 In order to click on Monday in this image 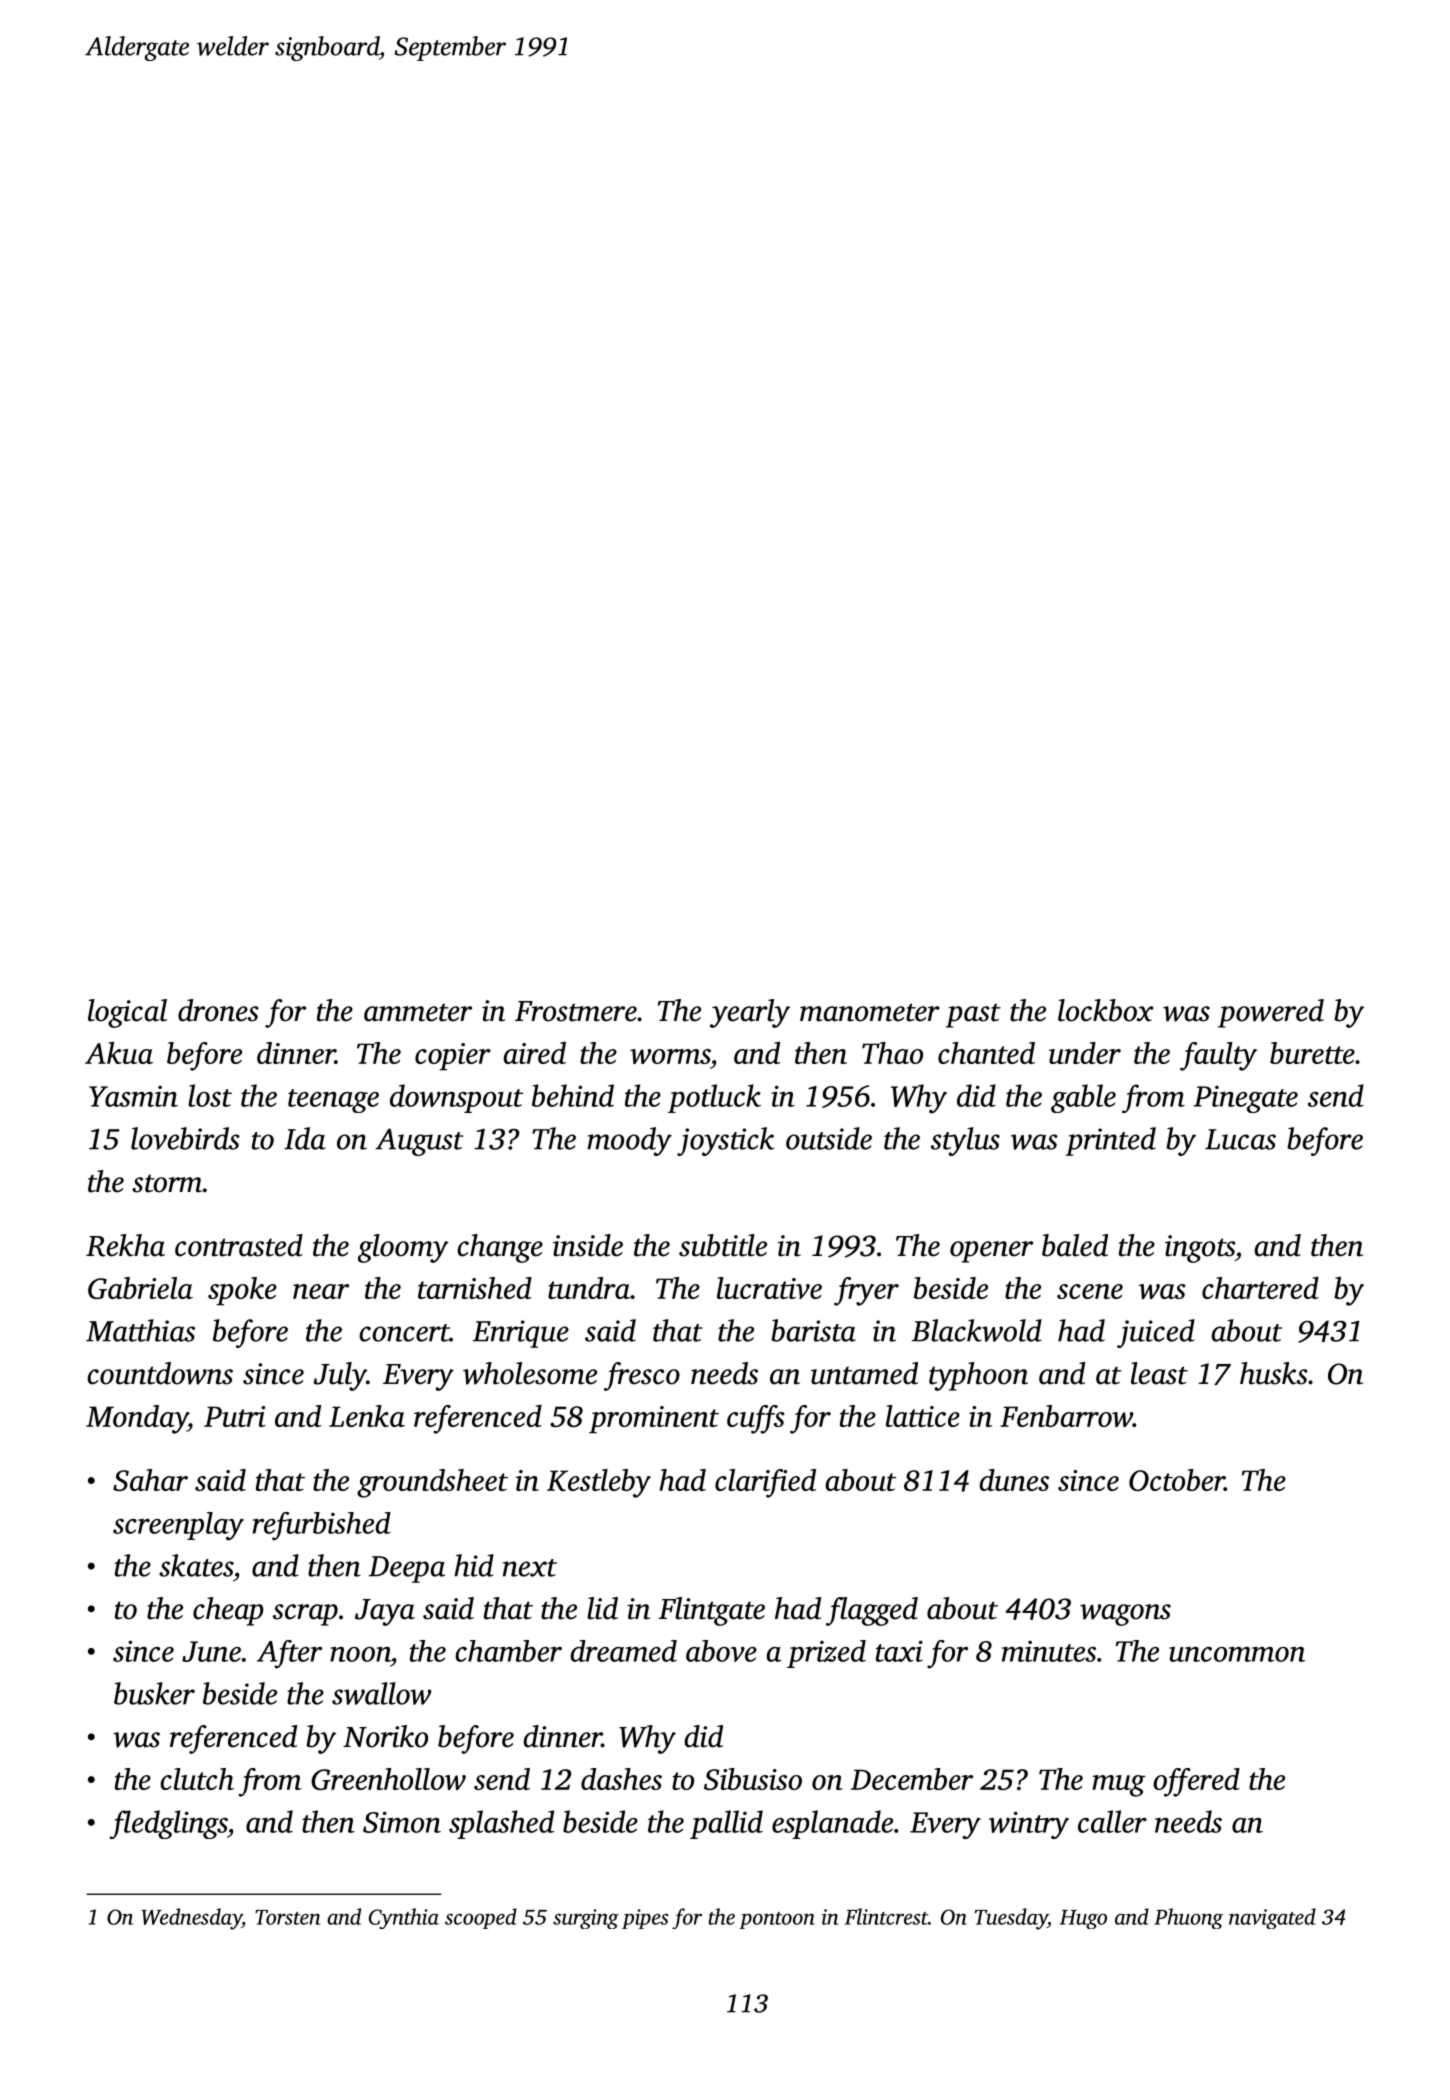, I will do `click(137, 1419)`.
